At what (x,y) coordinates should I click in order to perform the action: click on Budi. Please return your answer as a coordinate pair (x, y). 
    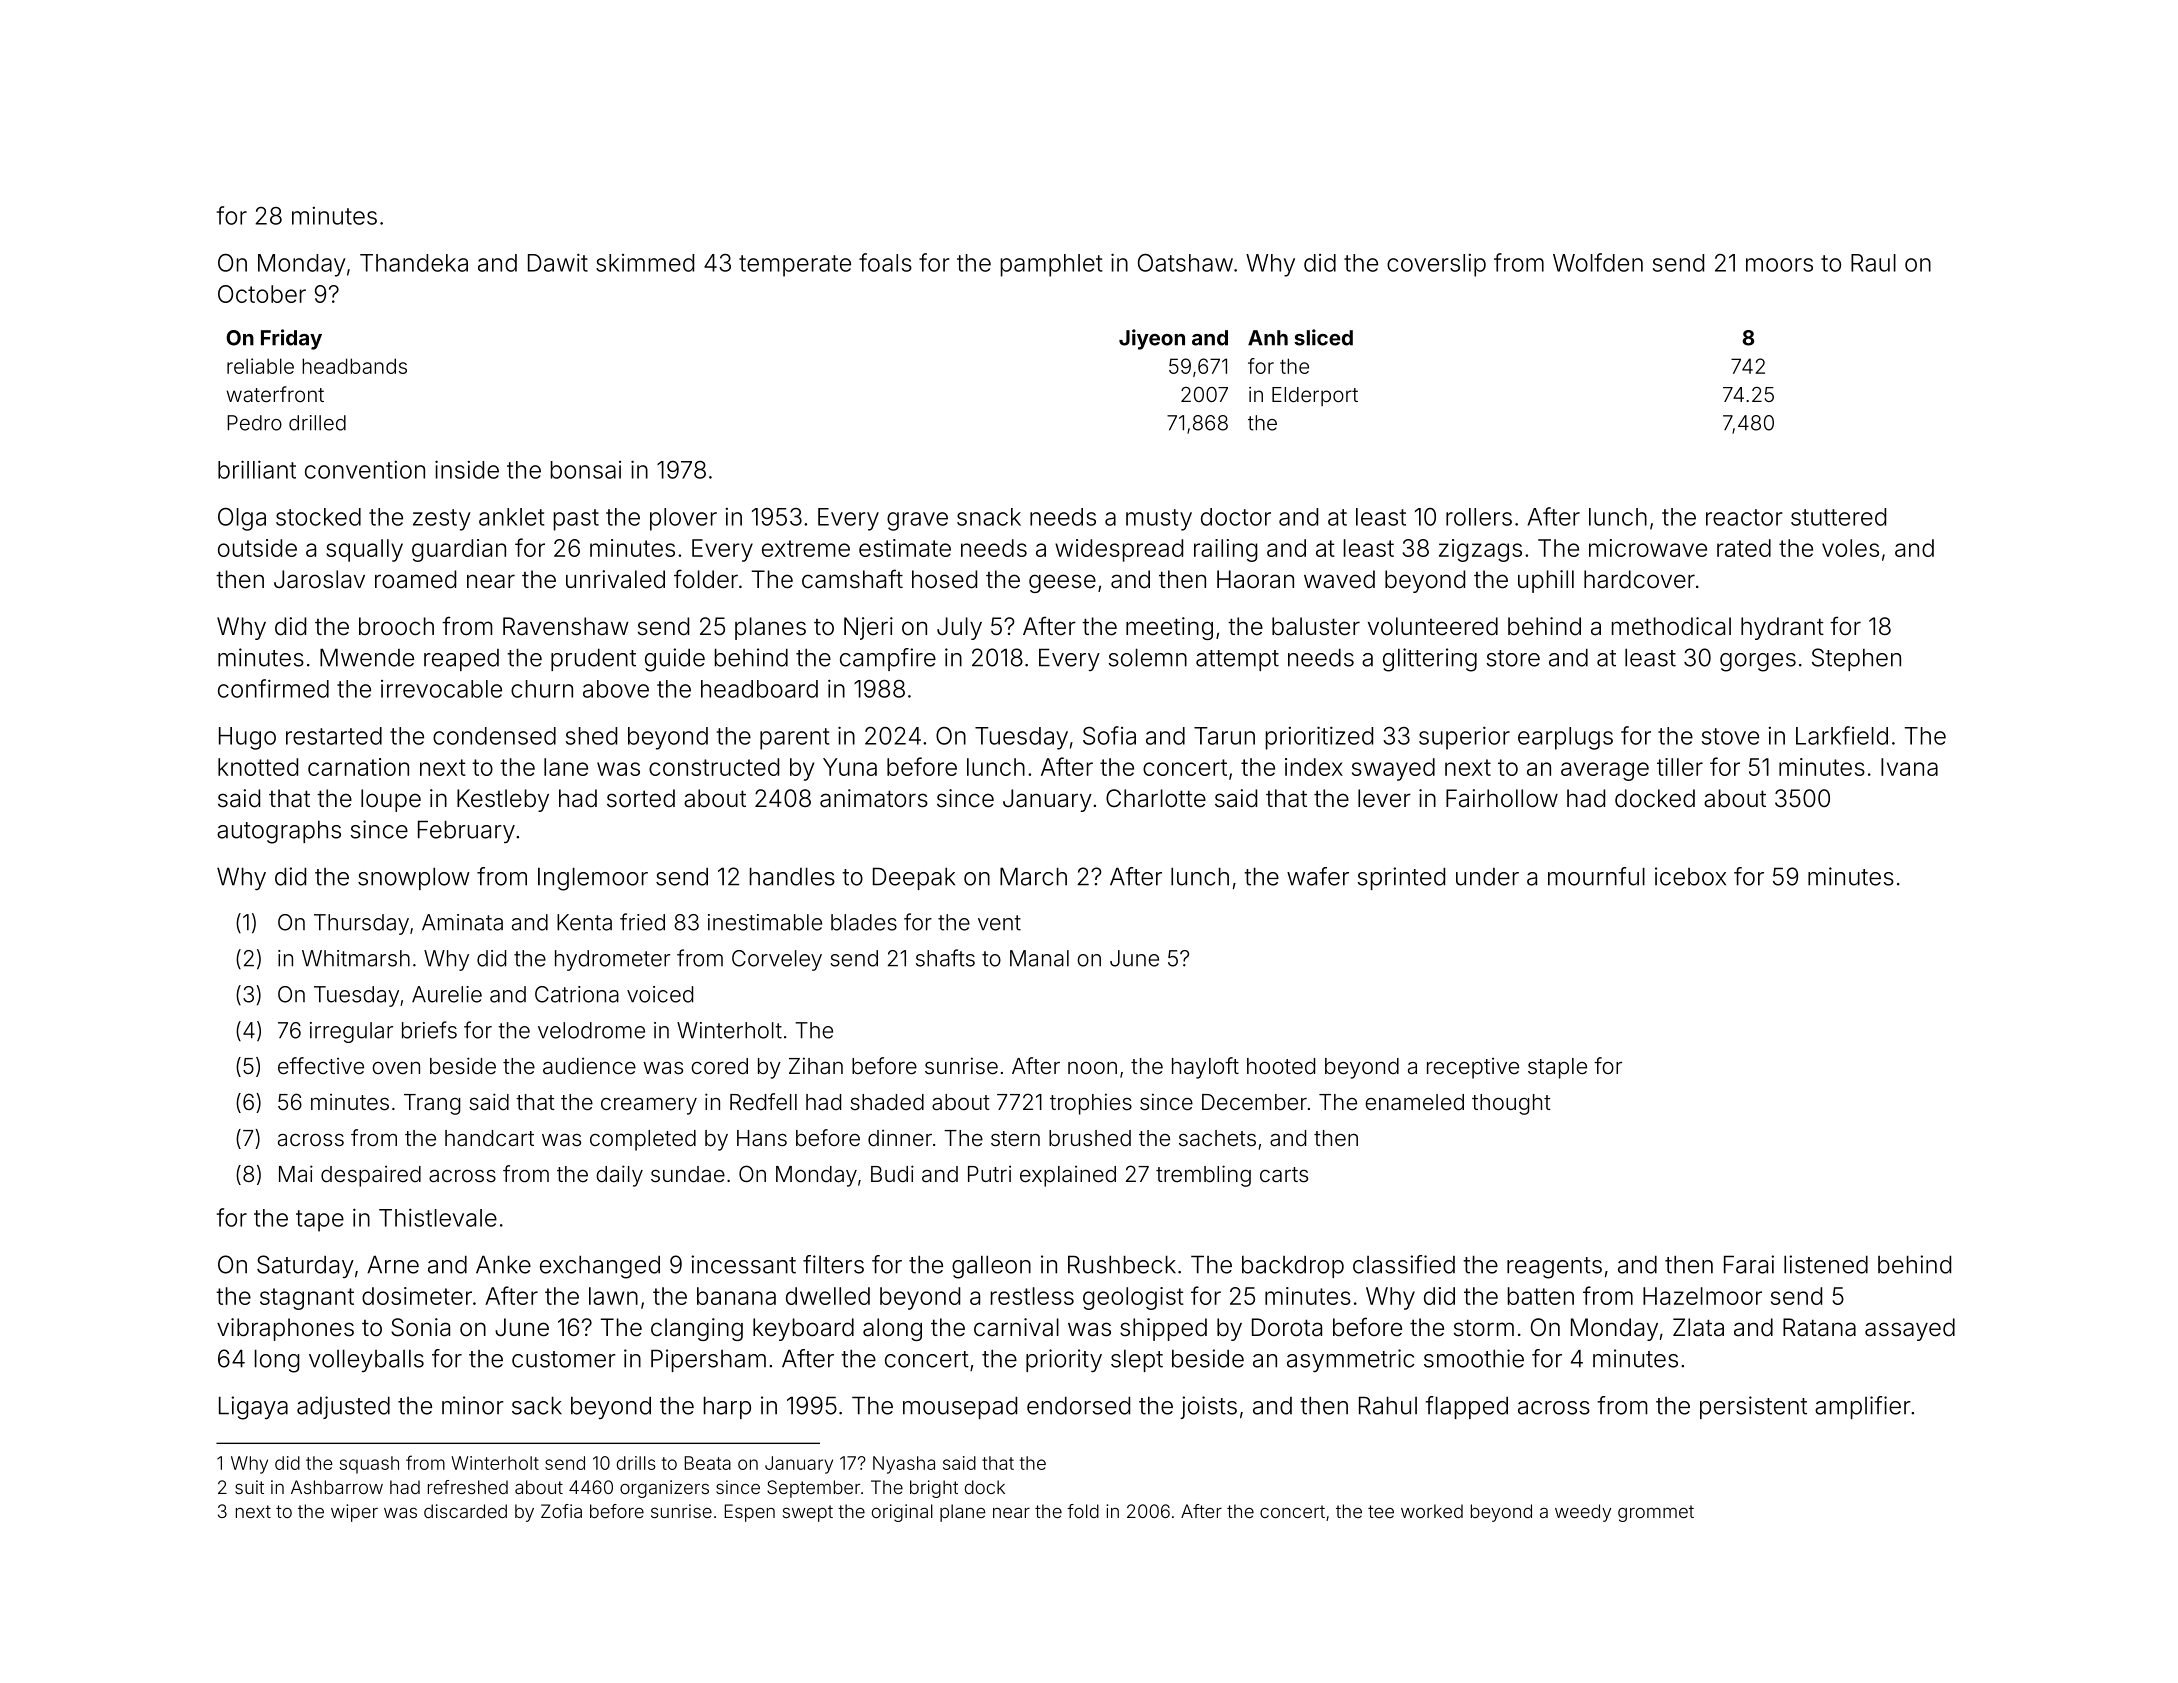
    Looking at the image, I should click on (892, 1174).
